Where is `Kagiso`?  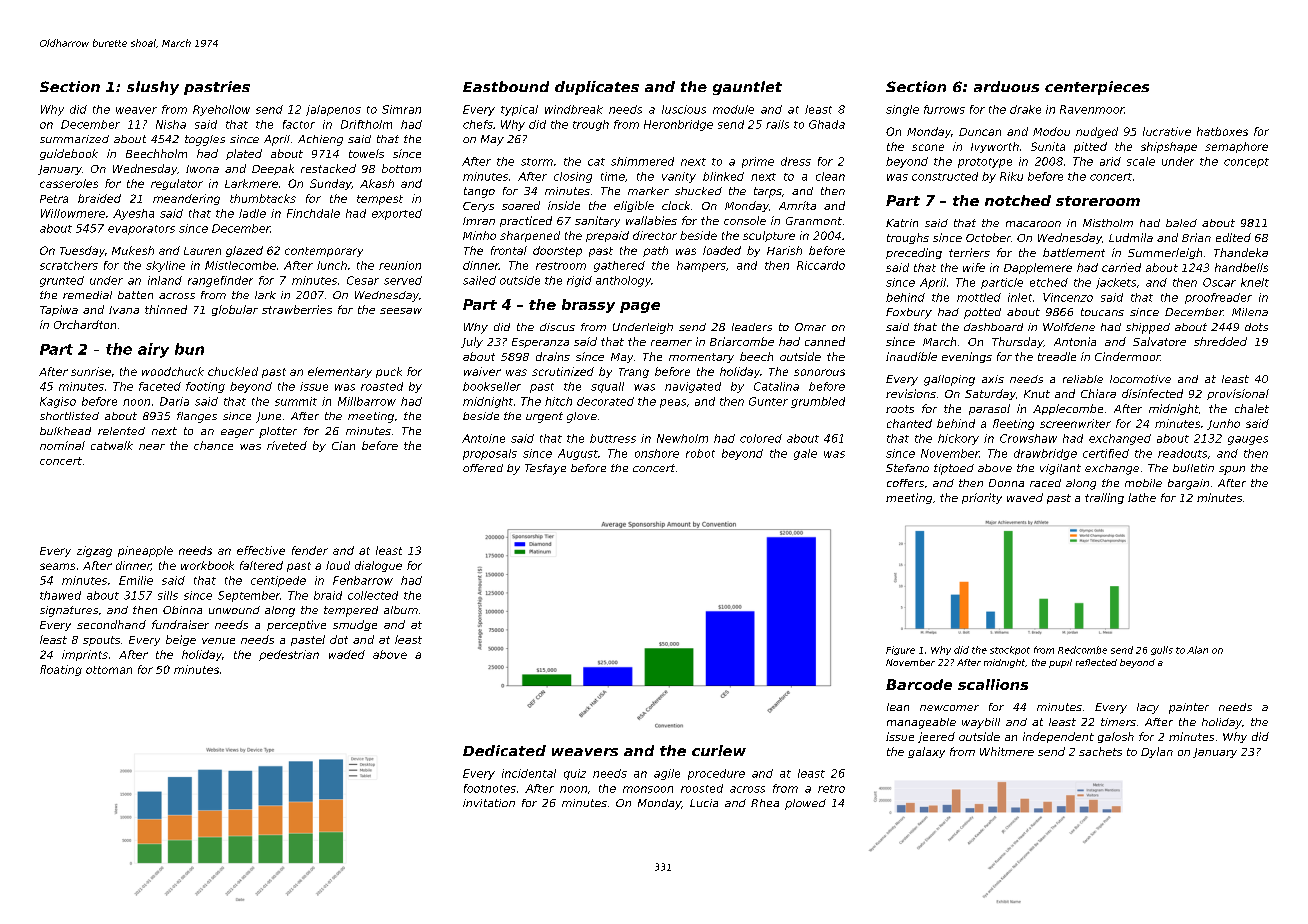 Kagiso is located at coordinates (58, 402).
